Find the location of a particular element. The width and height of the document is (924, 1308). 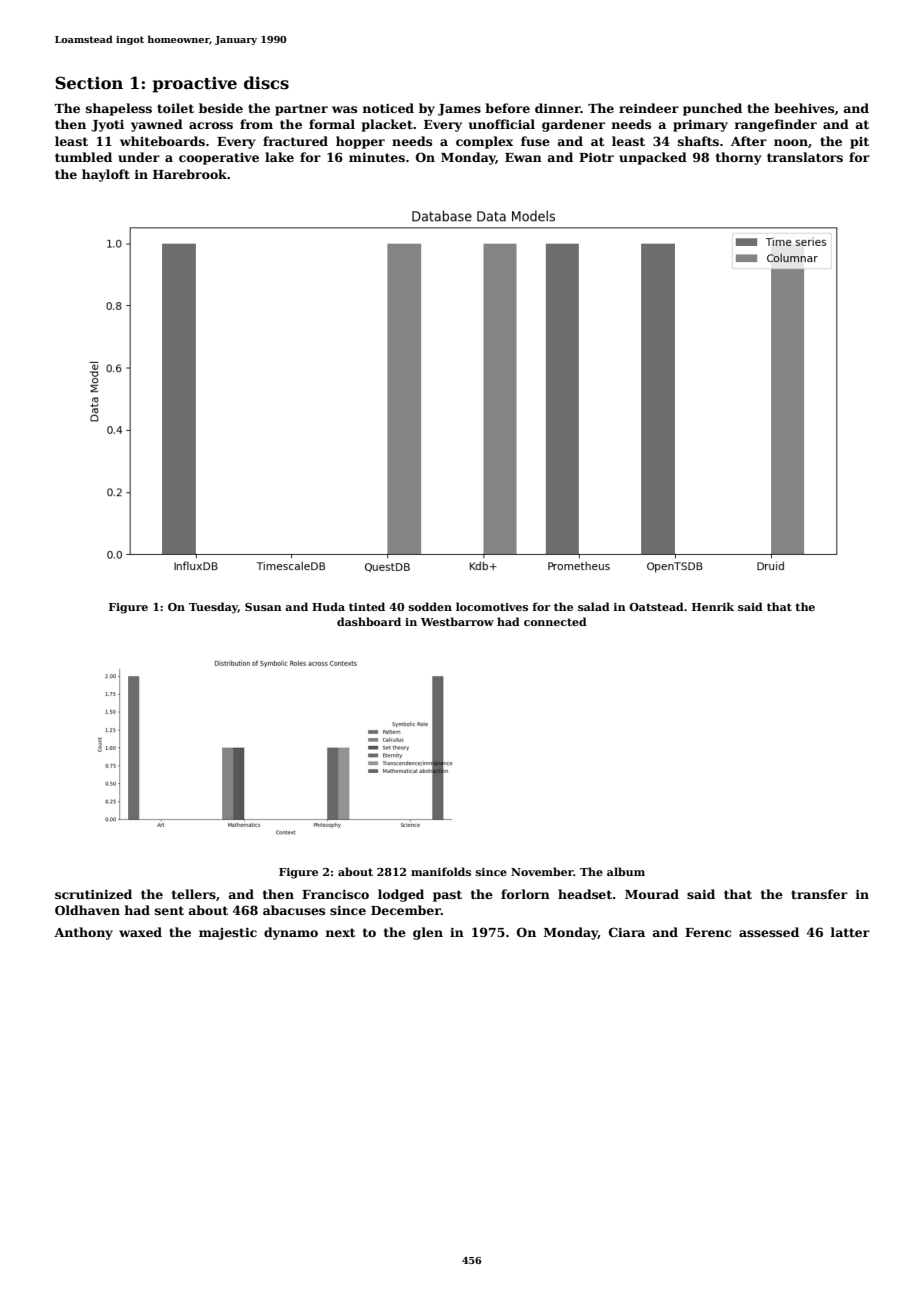

hayloft is located at coordinates (106, 175).
